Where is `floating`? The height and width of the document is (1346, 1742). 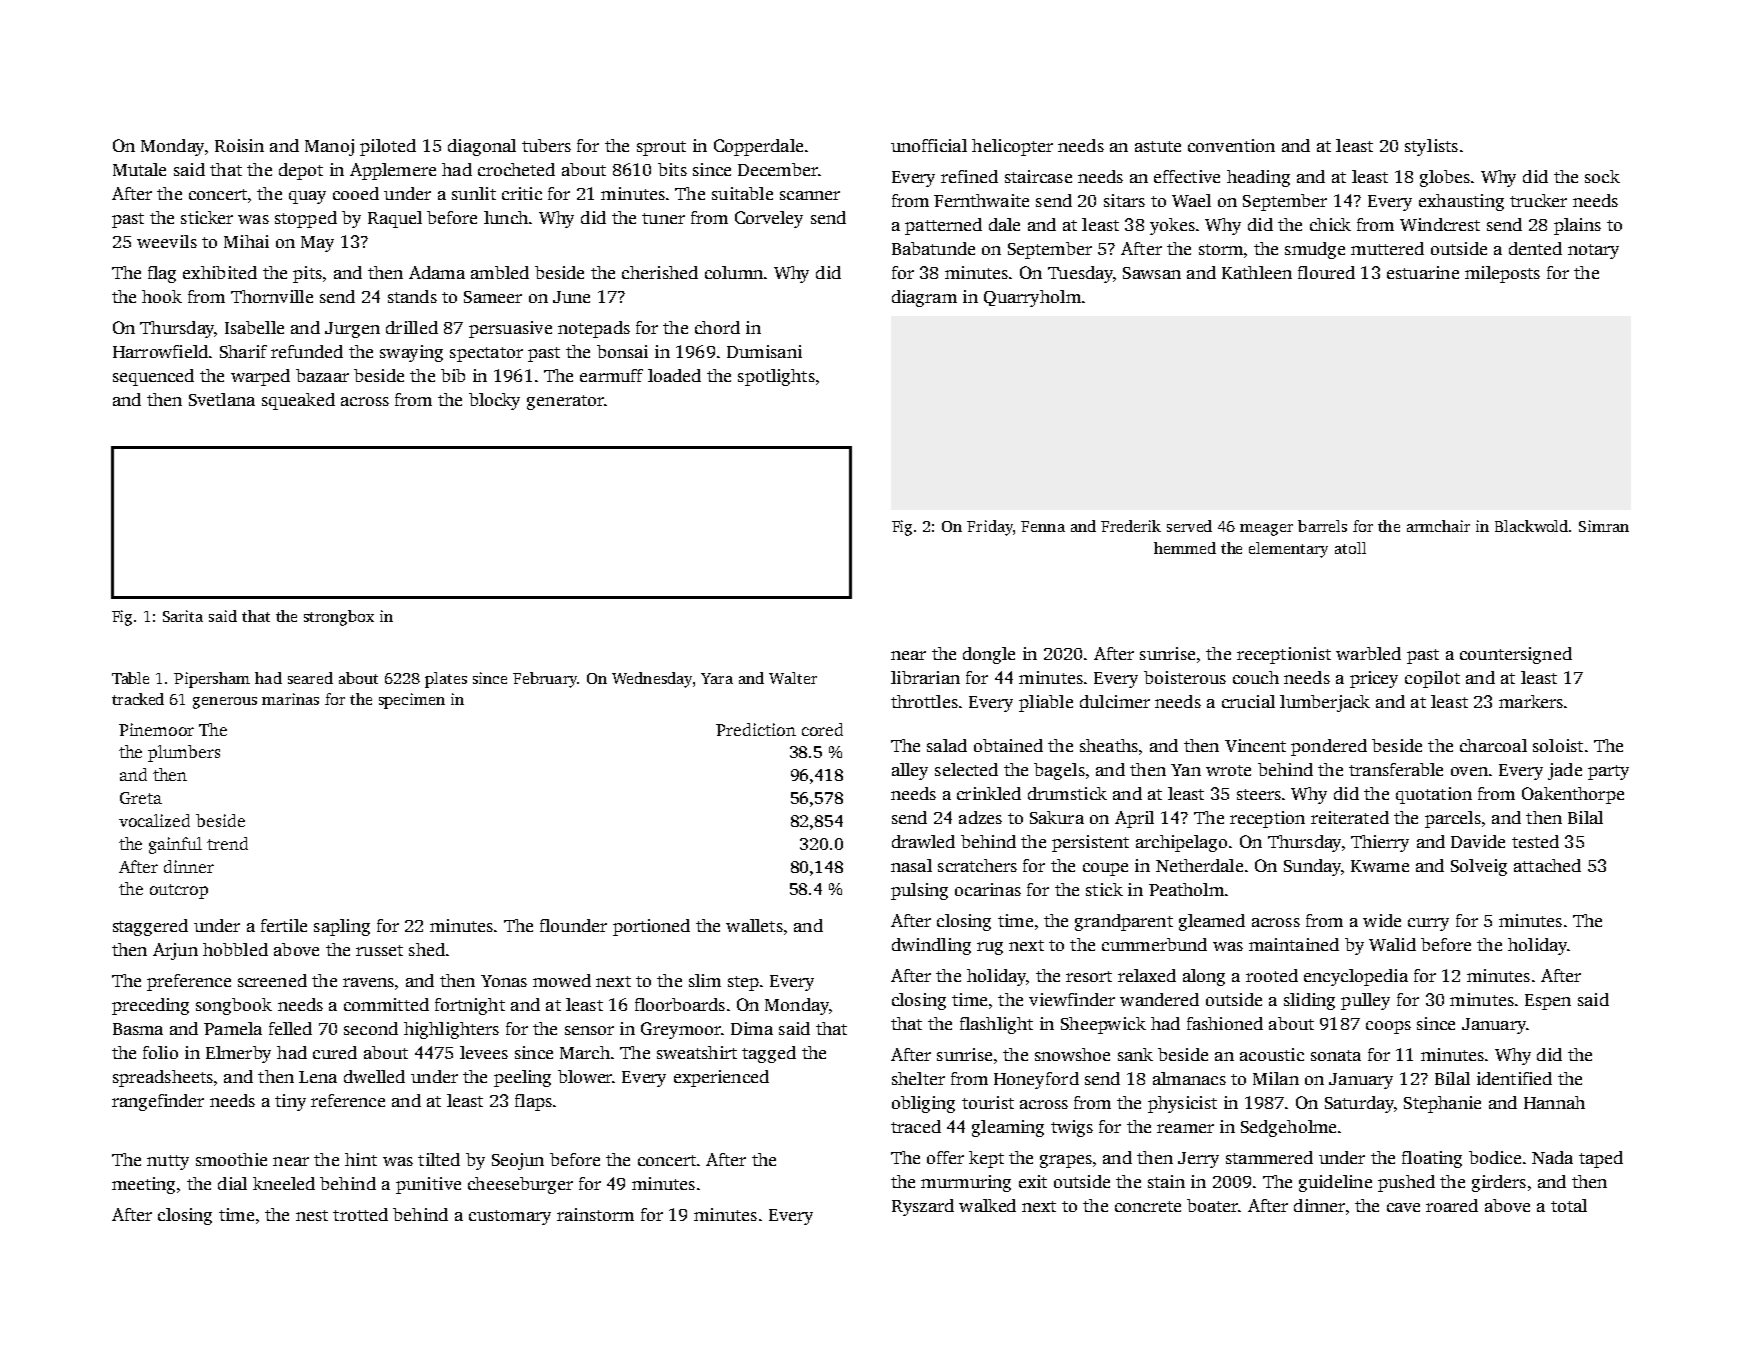 floating is located at coordinates (1432, 1159).
